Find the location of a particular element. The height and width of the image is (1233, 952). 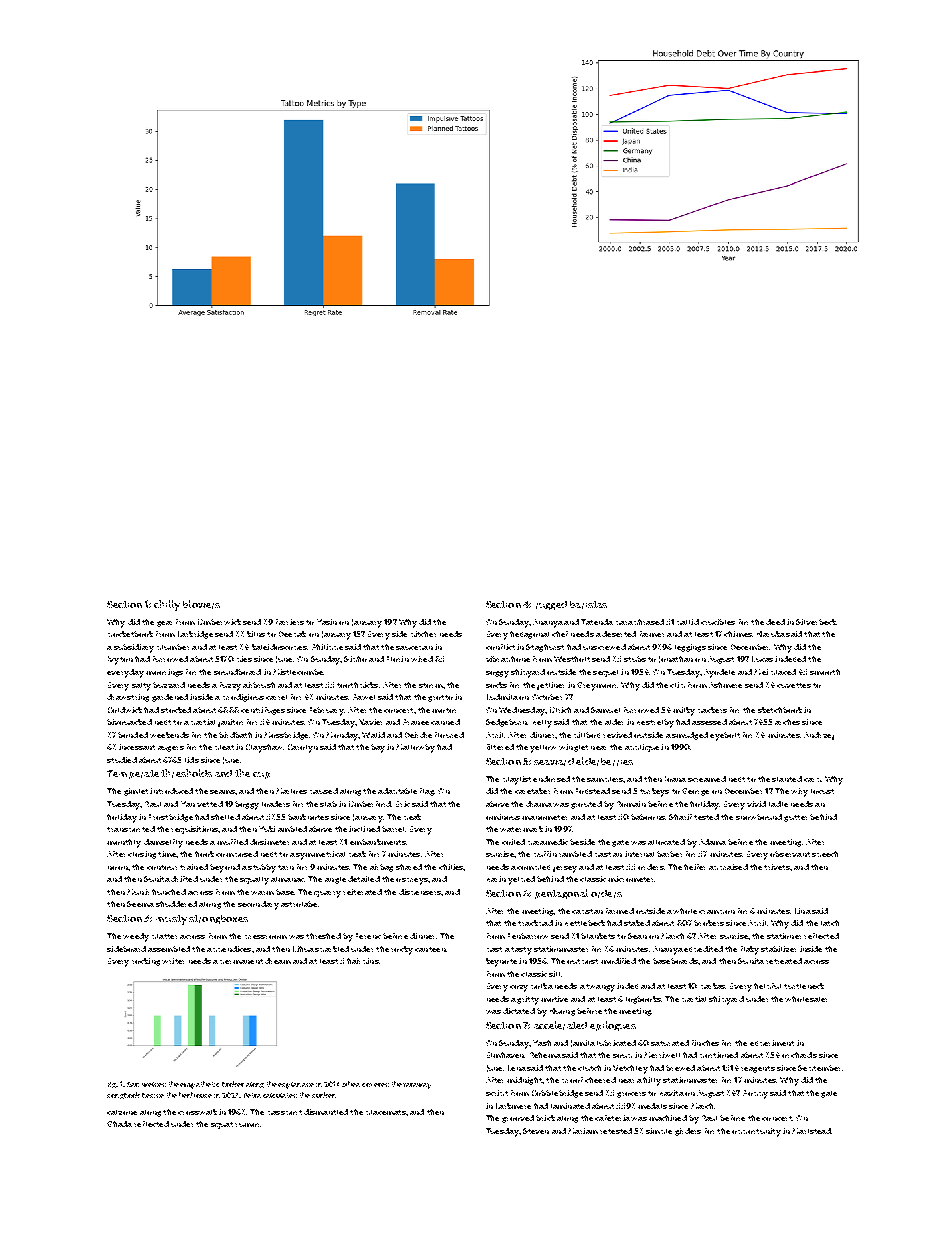

Jonathan is located at coordinates (676, 659).
